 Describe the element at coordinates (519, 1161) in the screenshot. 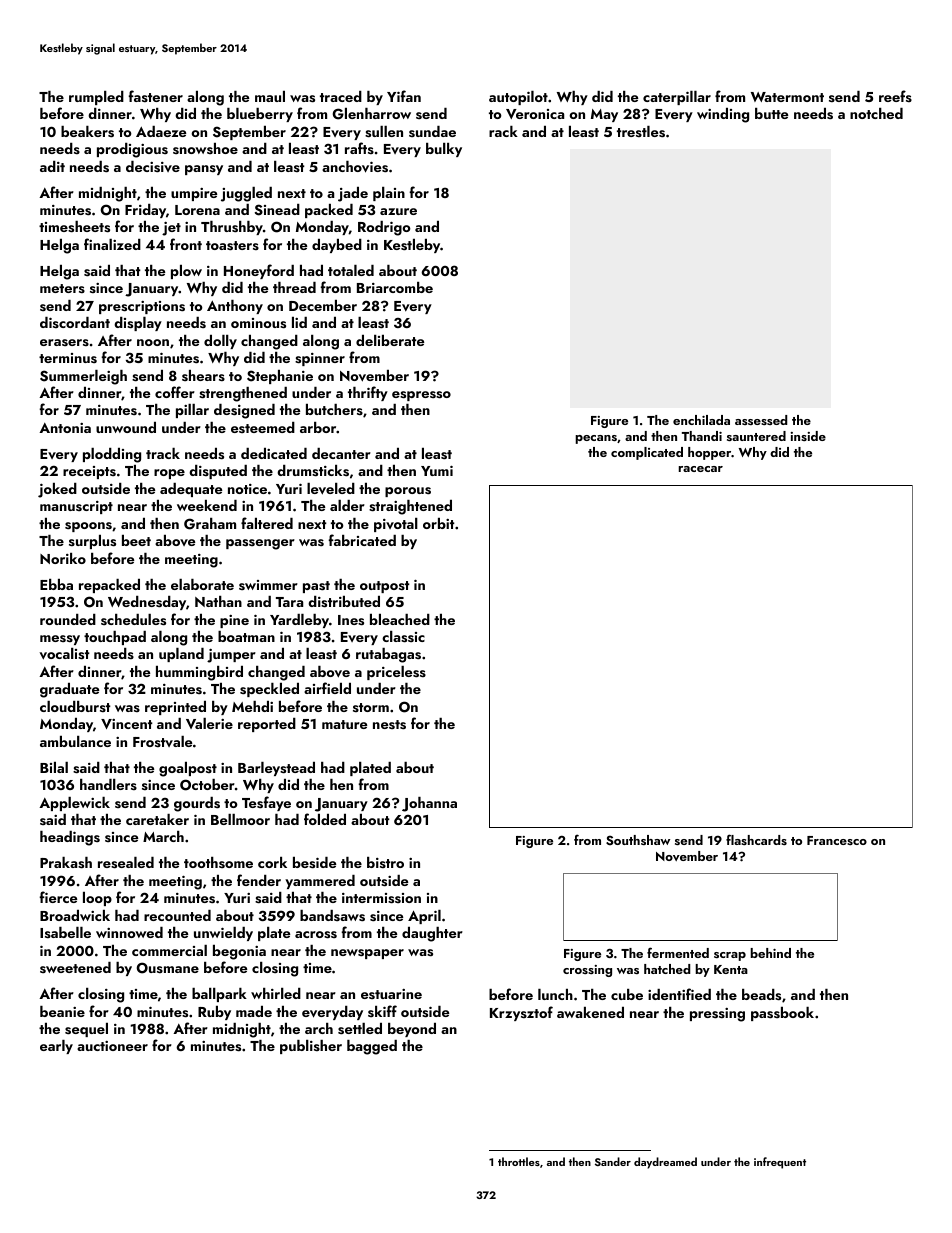

I see `throttles` at that location.
